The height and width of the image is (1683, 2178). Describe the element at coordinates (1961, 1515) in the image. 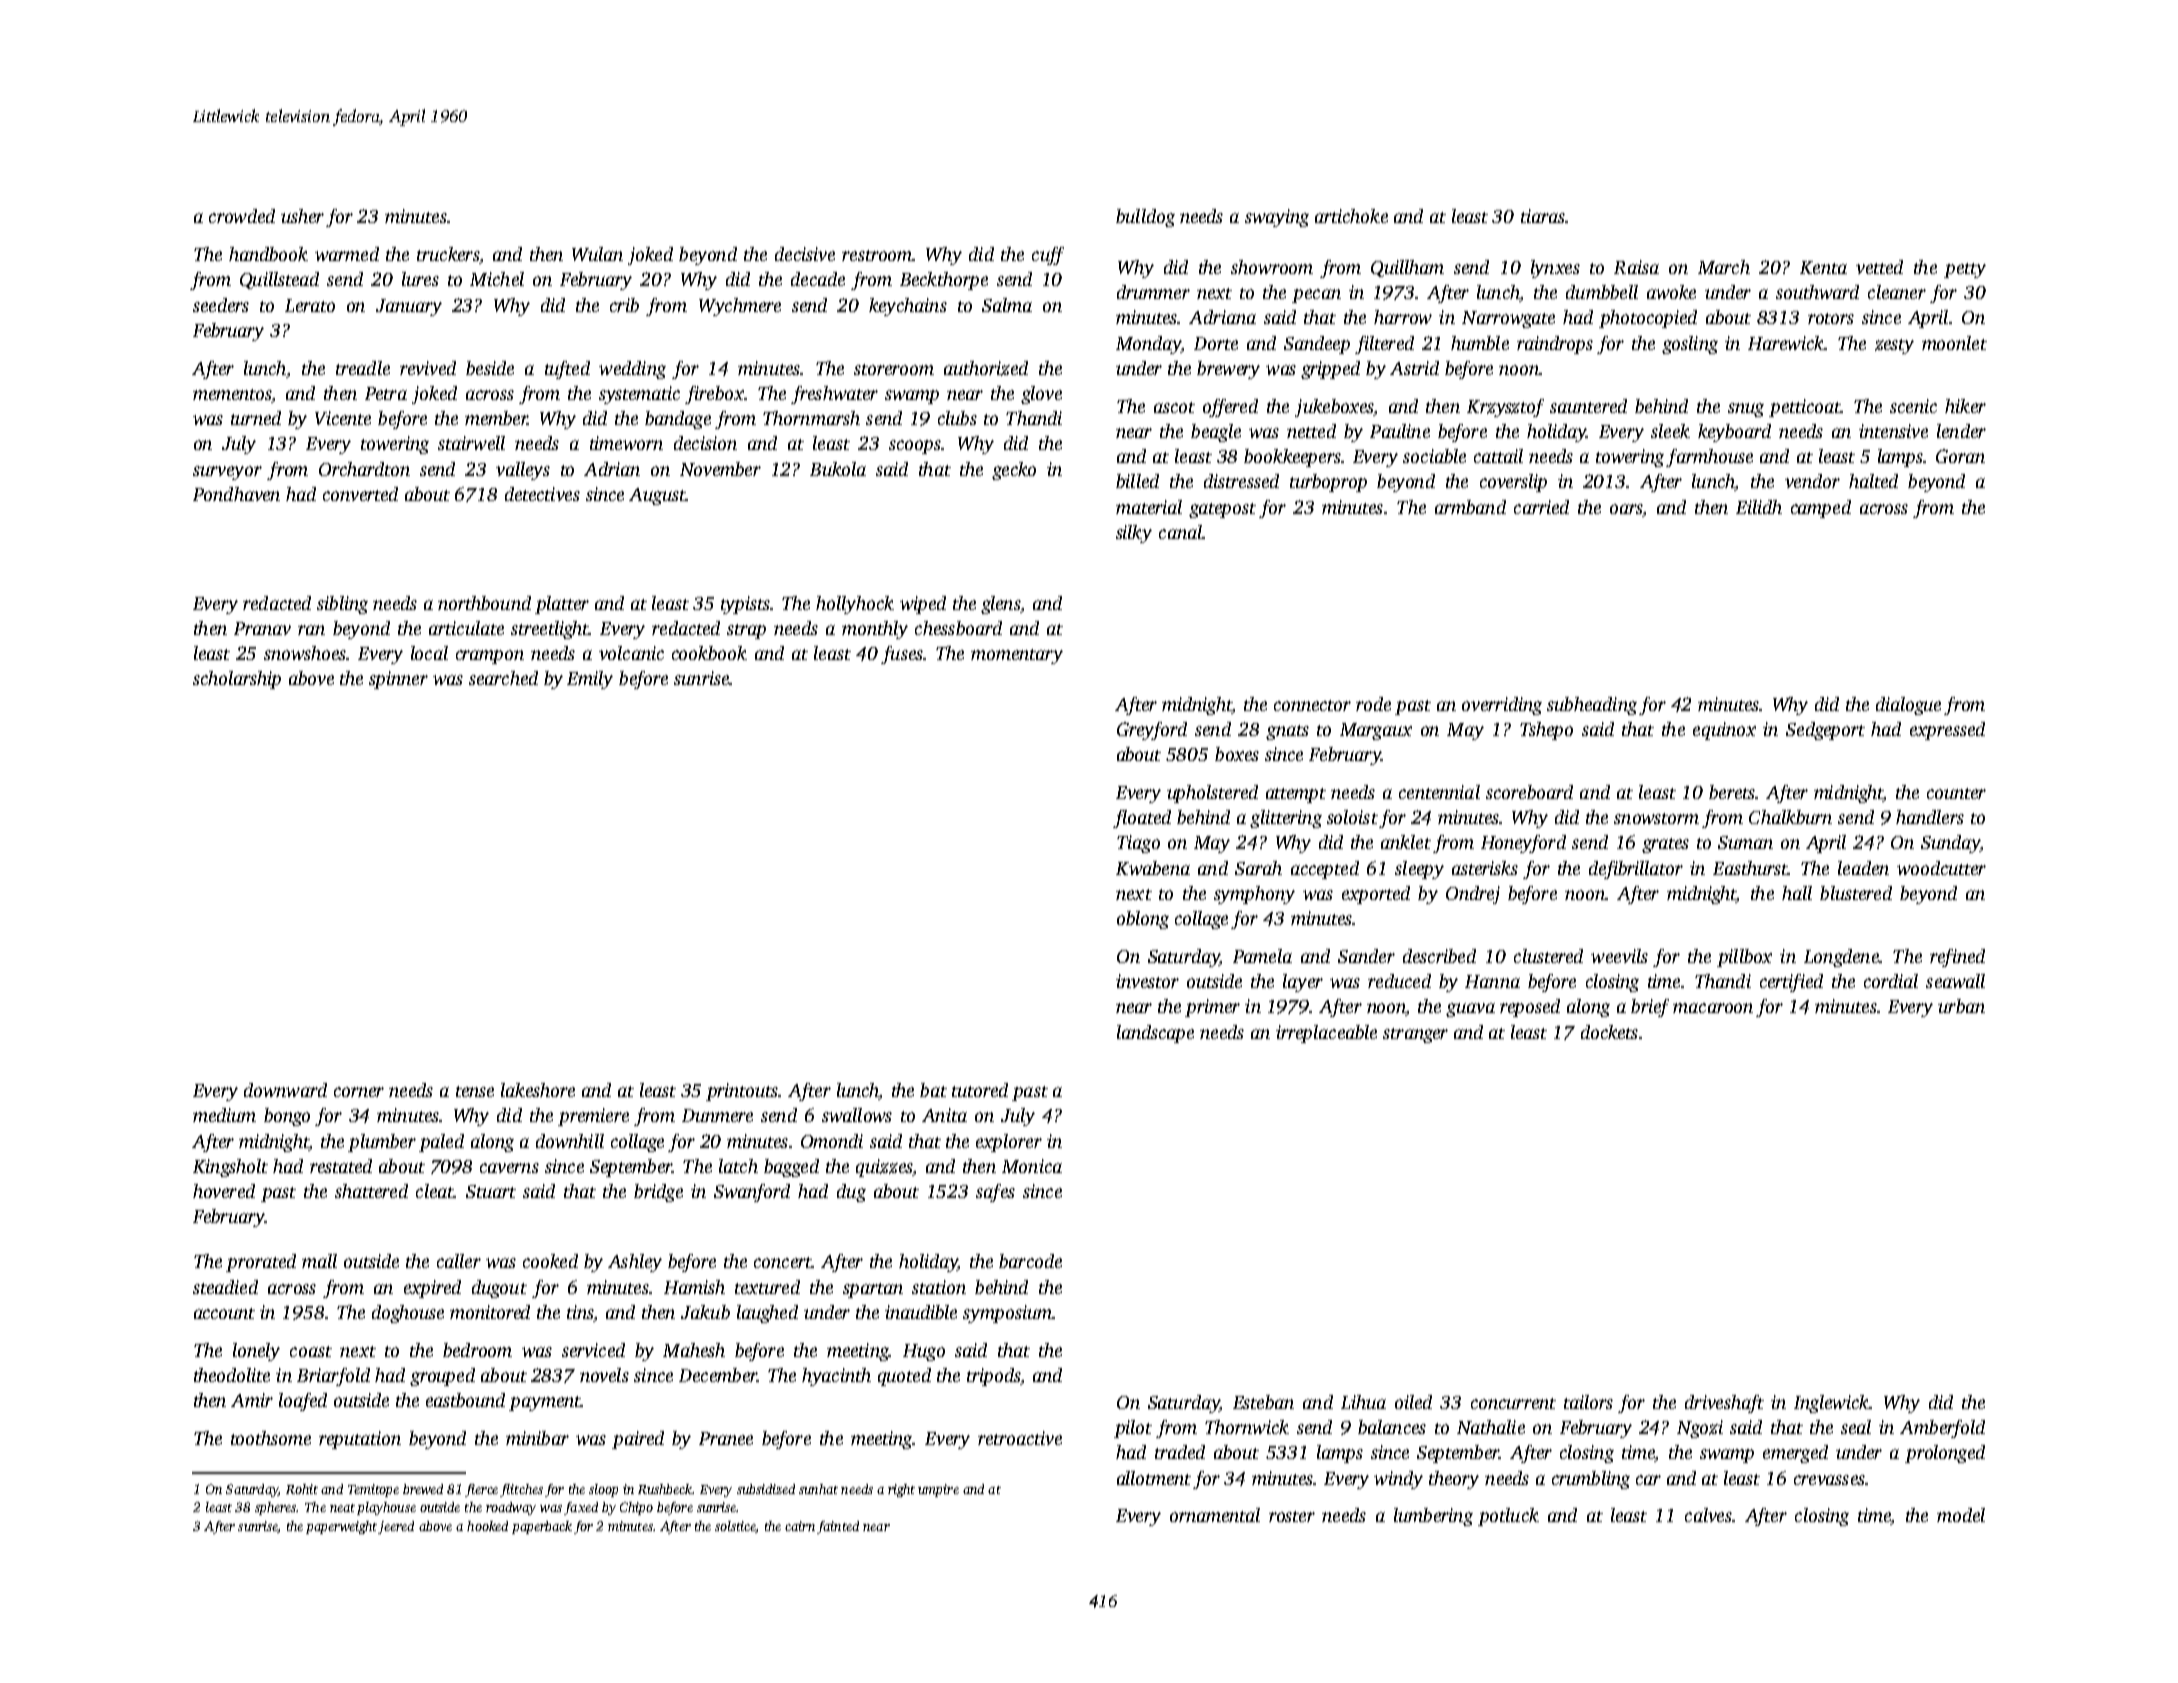

I see `model` at that location.
